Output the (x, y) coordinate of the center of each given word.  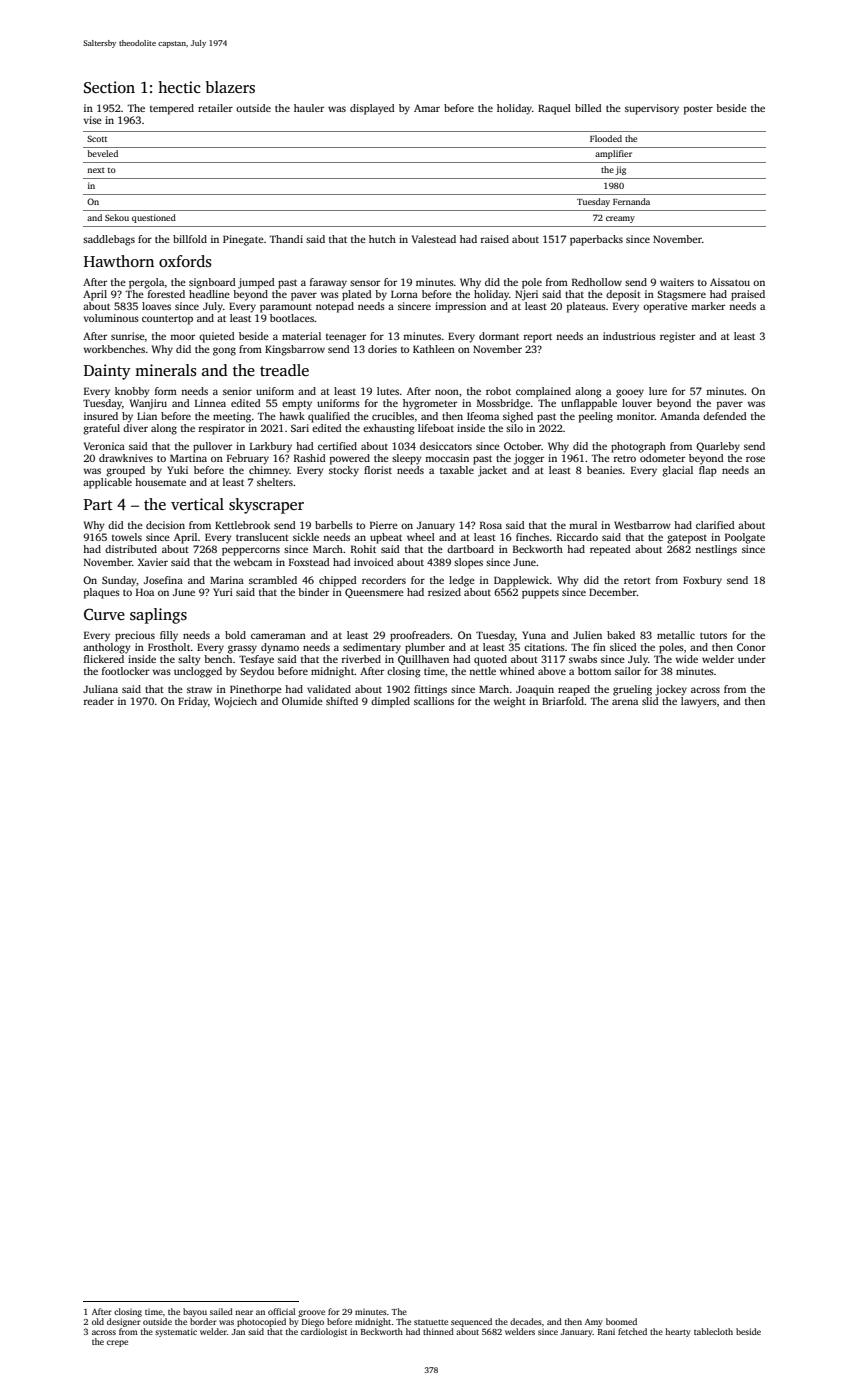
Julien (587, 635)
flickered (104, 659)
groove (311, 1313)
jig (620, 170)
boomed (621, 1321)
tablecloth (713, 1331)
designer (124, 1322)
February (248, 459)
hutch (382, 239)
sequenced (471, 1322)
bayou (195, 1312)
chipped (338, 581)
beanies (604, 470)
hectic (179, 87)
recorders (384, 580)
